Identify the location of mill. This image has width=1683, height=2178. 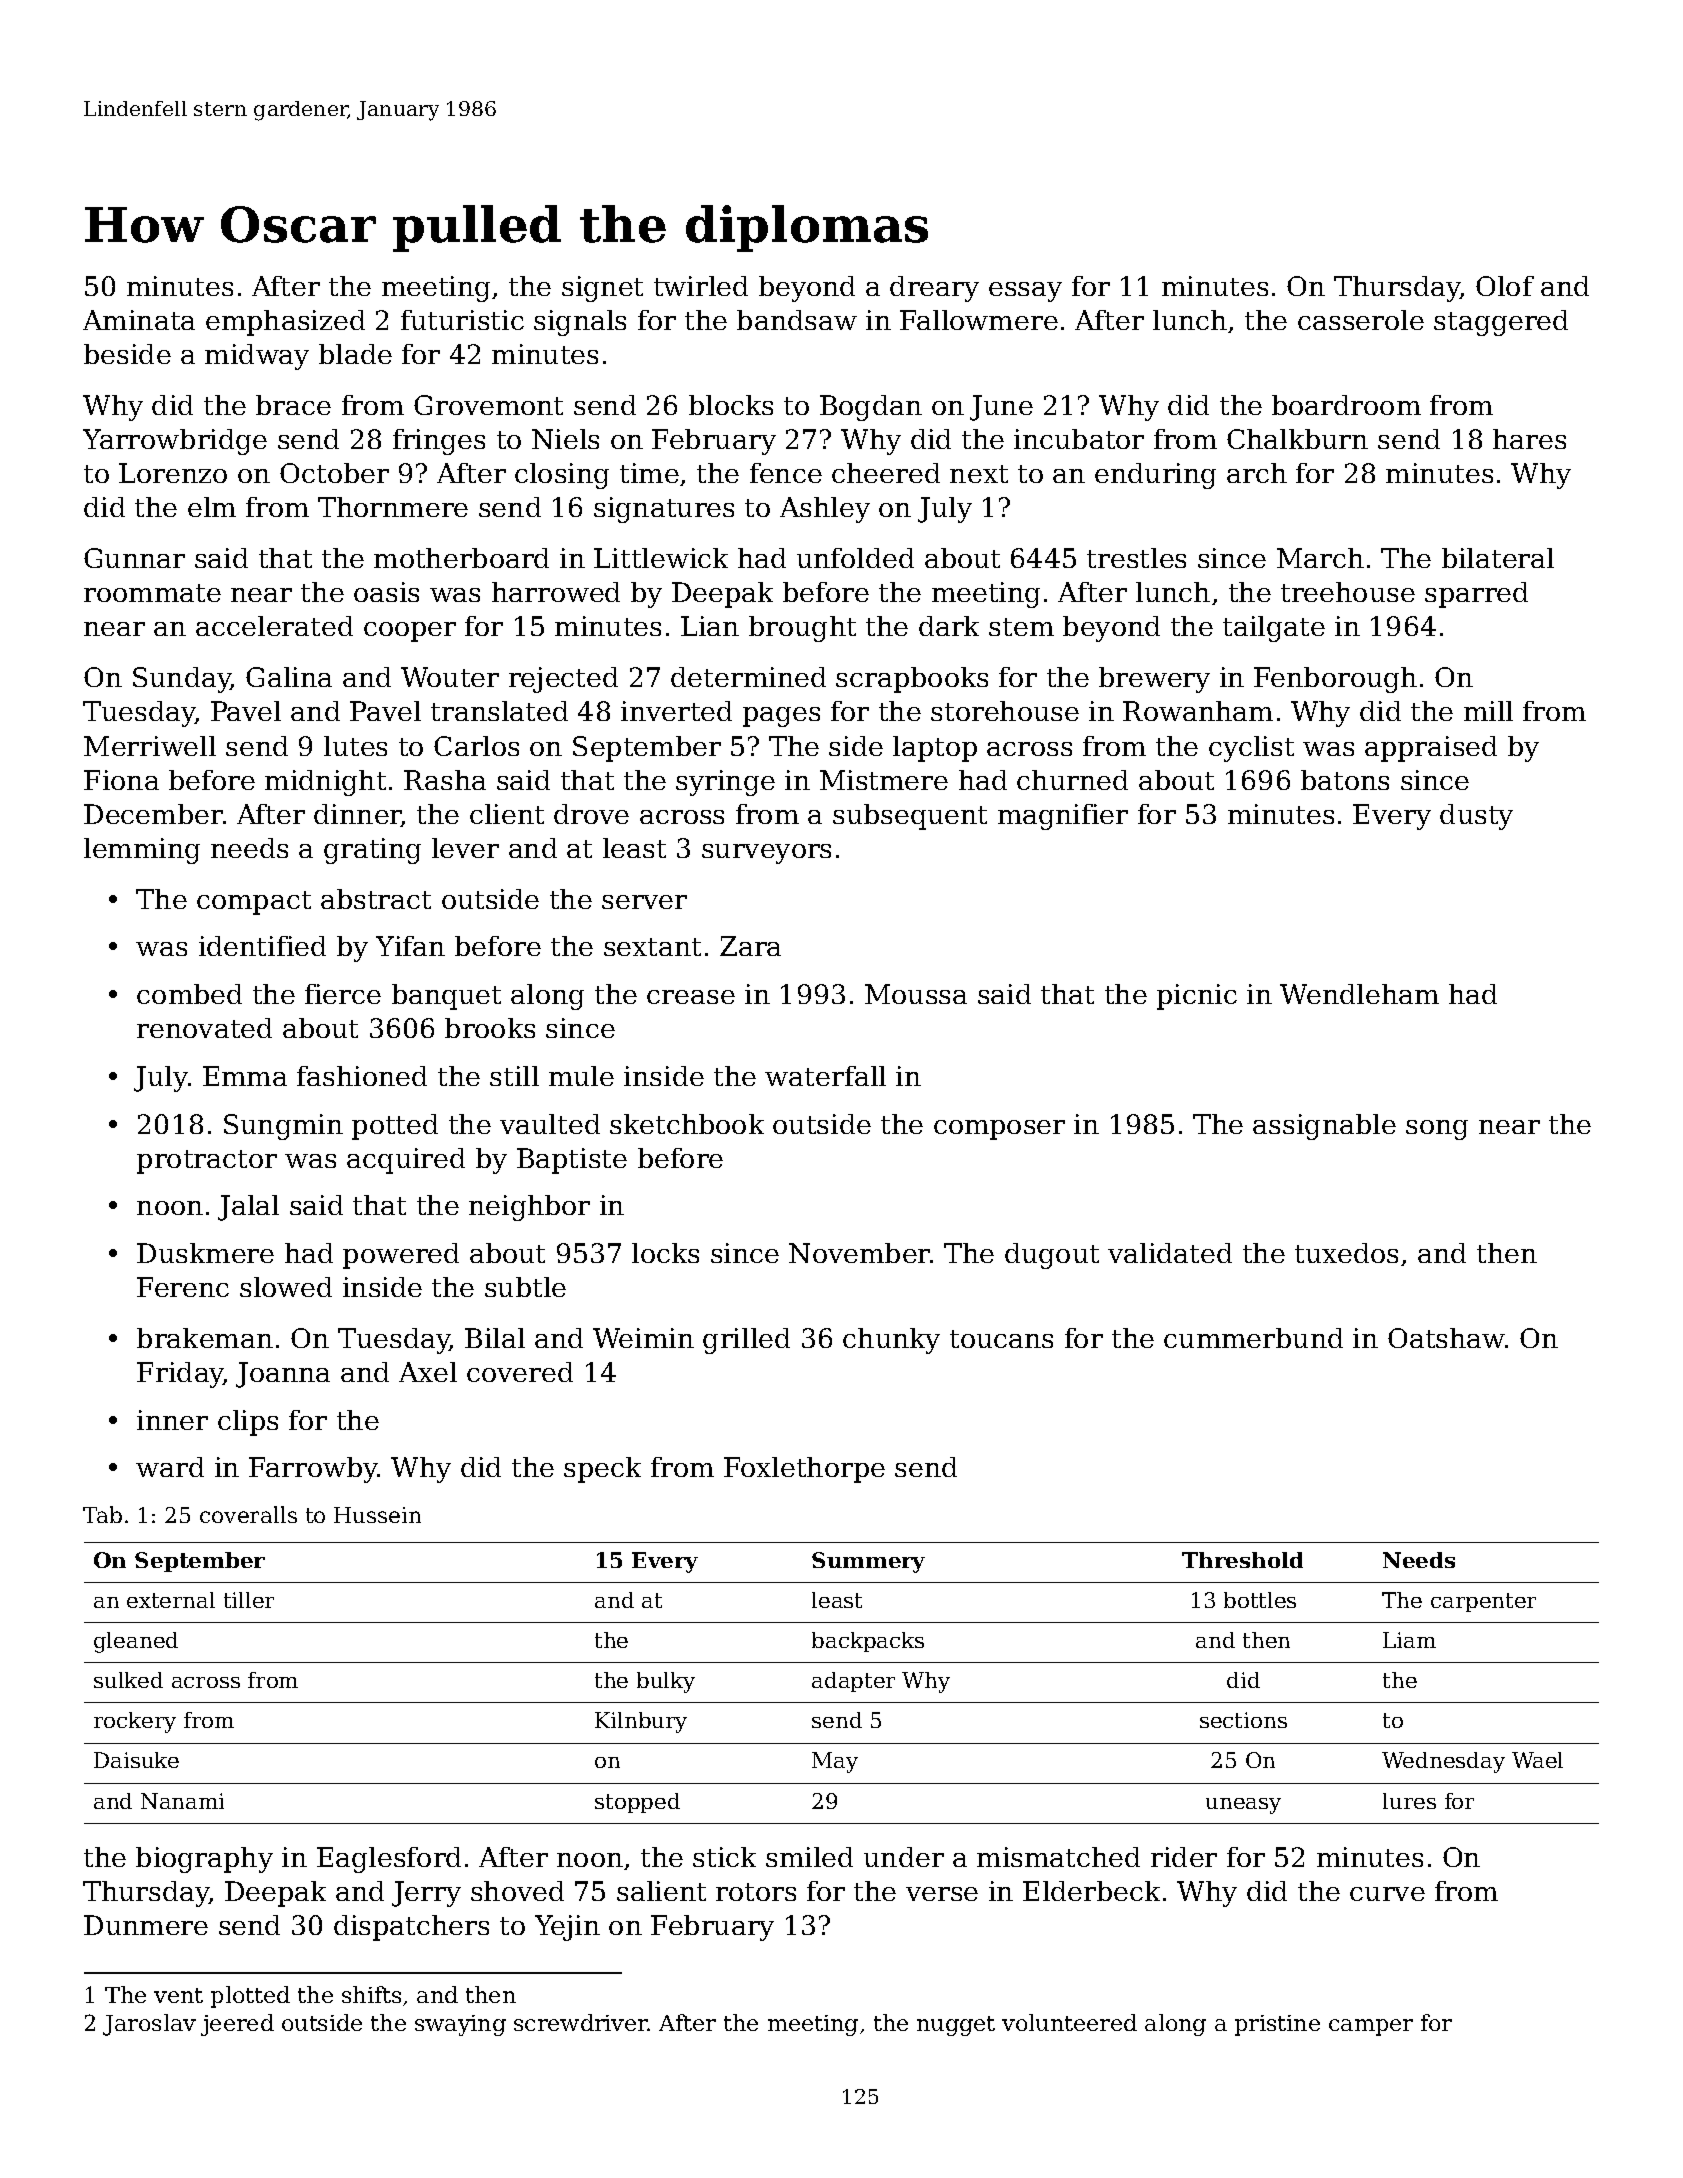
(1488, 711).
